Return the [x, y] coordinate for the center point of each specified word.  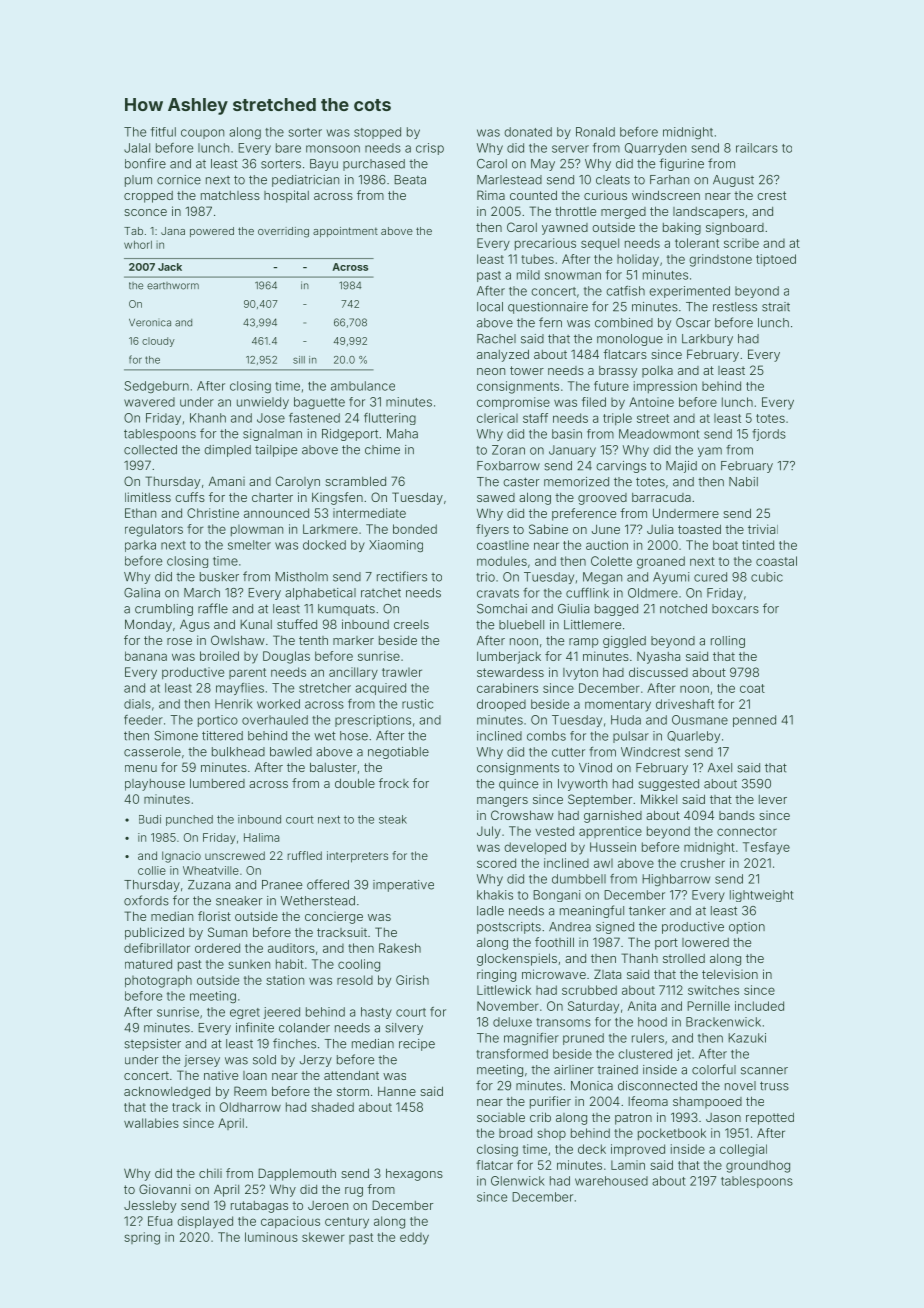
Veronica [150, 323]
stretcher [325, 688]
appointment [345, 232]
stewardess [510, 672]
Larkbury [707, 340]
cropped [148, 197]
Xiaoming [396, 546]
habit [290, 964]
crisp [430, 149]
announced [276, 513]
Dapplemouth [297, 1174]
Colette [611, 561]
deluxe [512, 1022]
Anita [642, 1006]
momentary [618, 706]
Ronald [595, 132]
